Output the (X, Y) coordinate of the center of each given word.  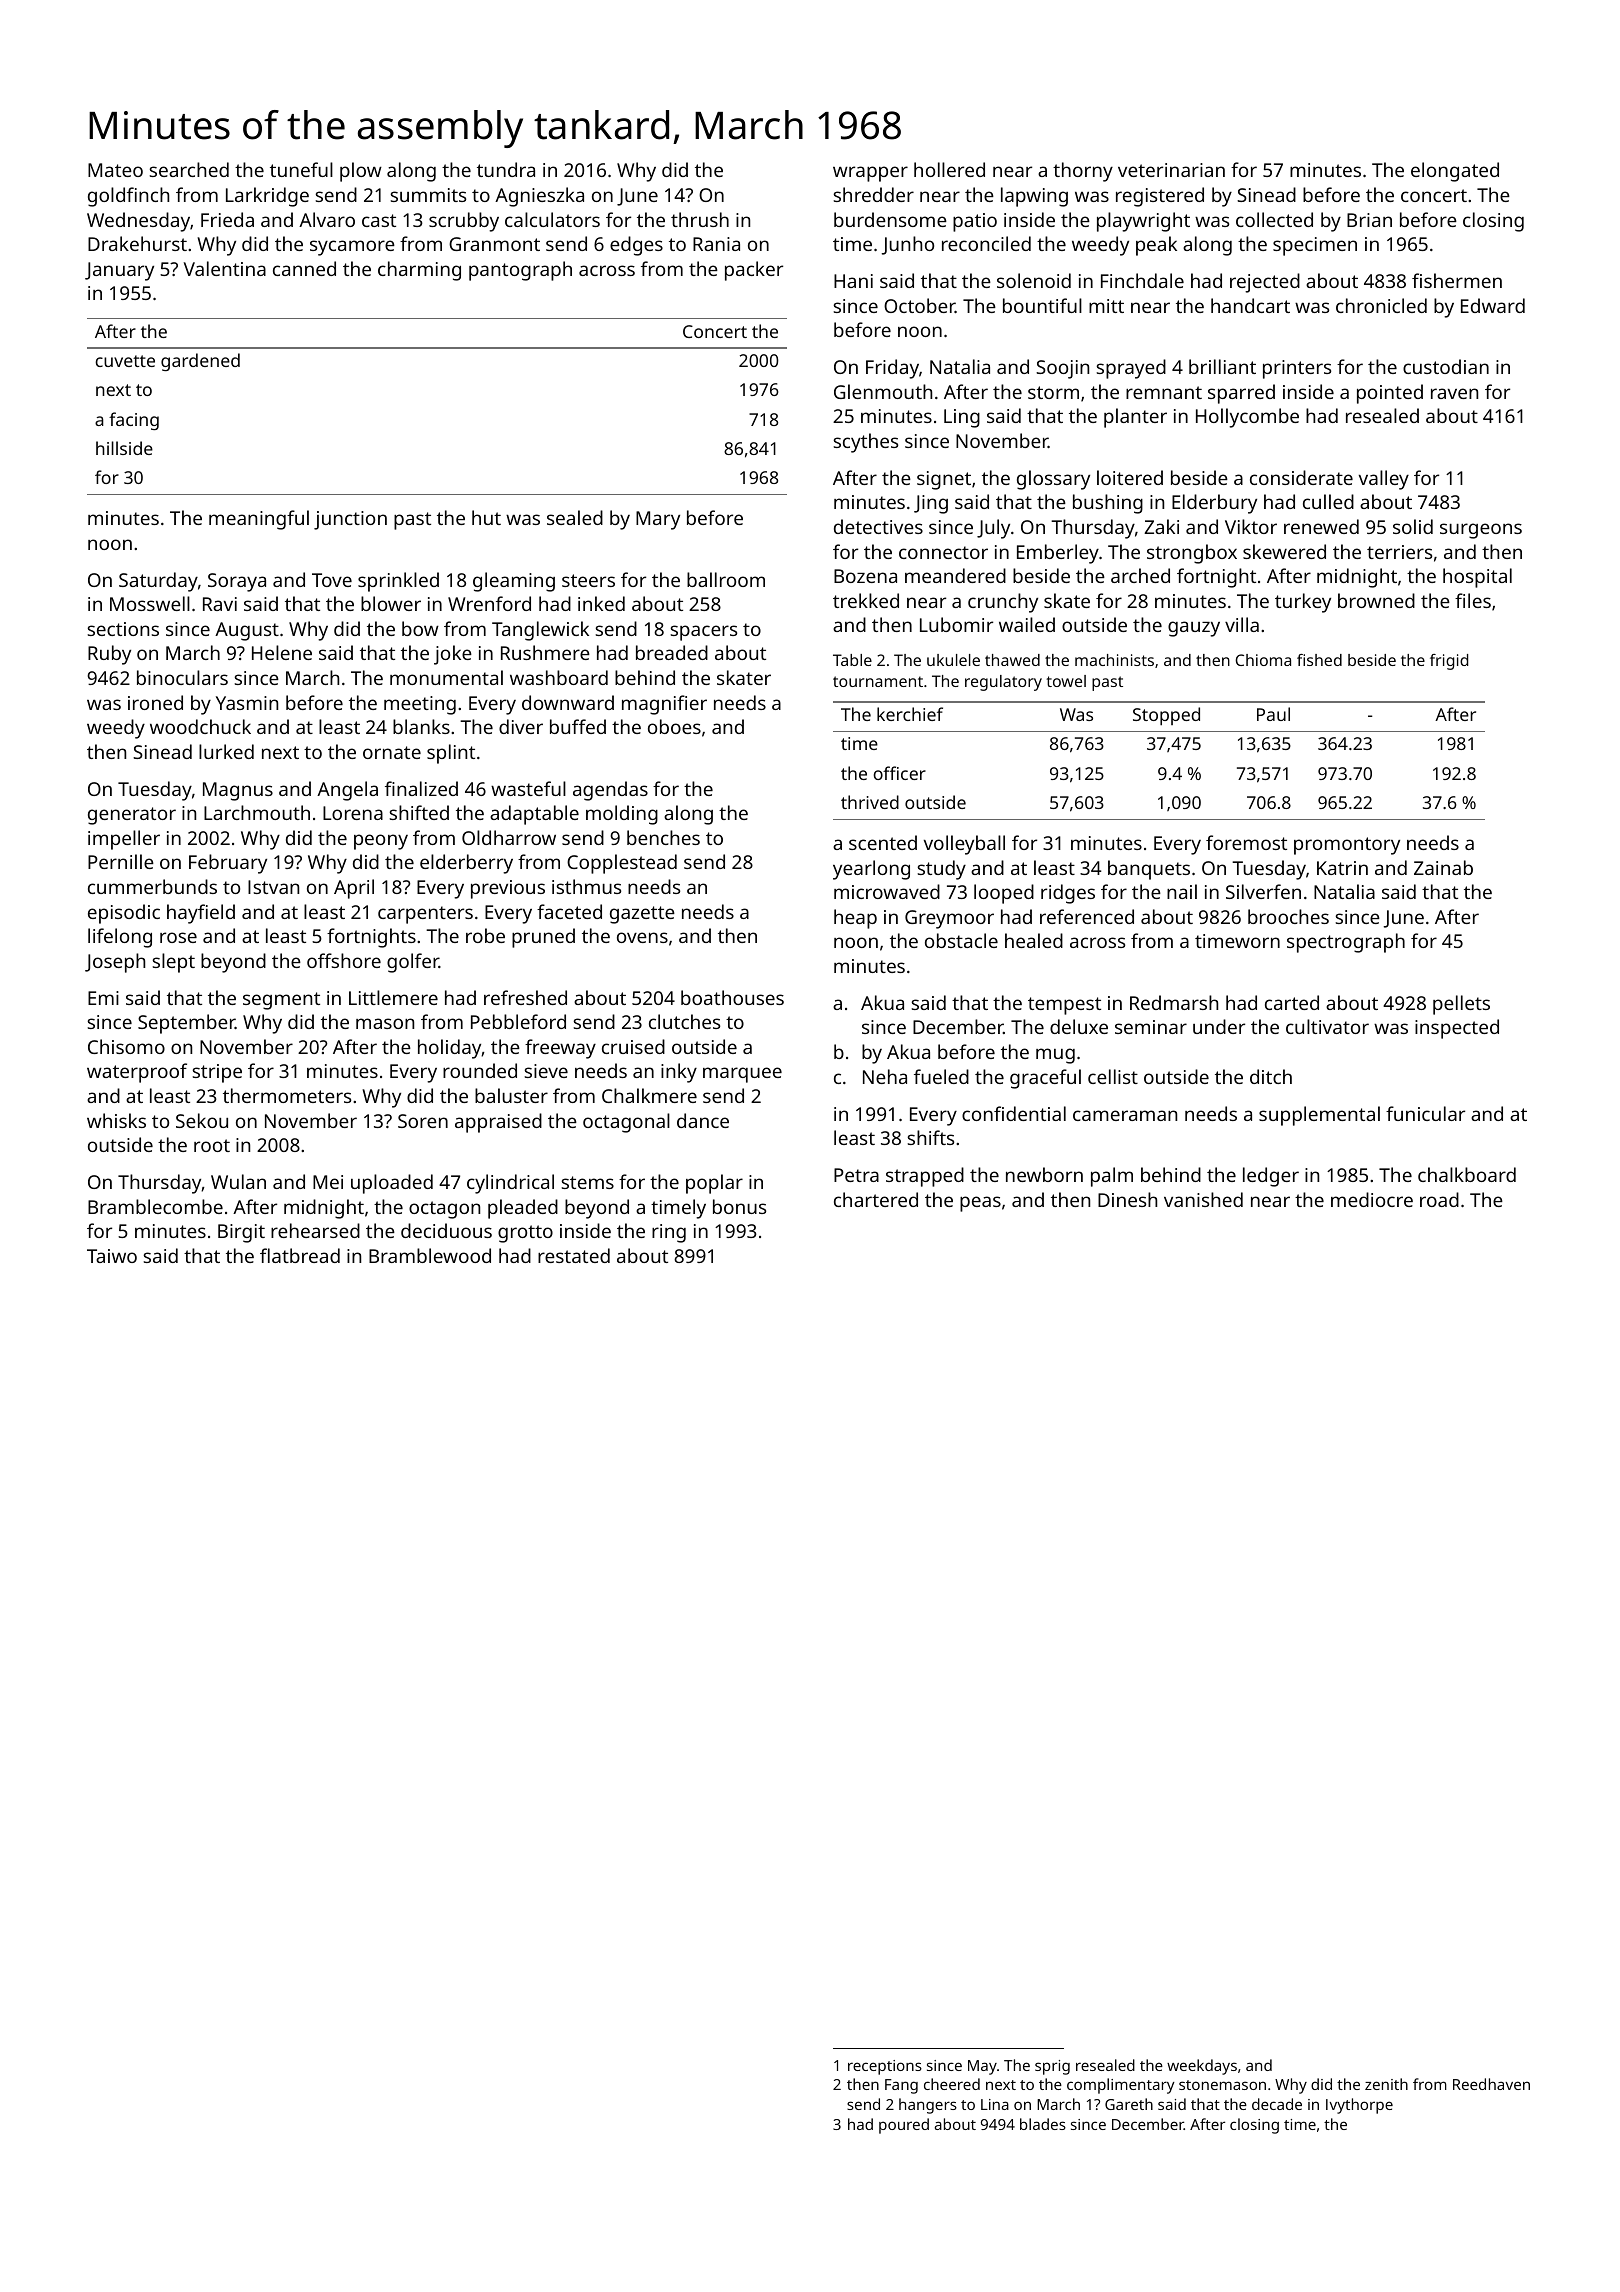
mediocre (1372, 1199)
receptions (885, 2067)
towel (1066, 681)
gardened (200, 362)
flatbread (300, 1255)
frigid (1449, 662)
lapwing (1034, 197)
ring (669, 1233)
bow (420, 628)
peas (980, 1204)
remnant (1164, 392)
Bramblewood (430, 1255)
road (1439, 1199)
